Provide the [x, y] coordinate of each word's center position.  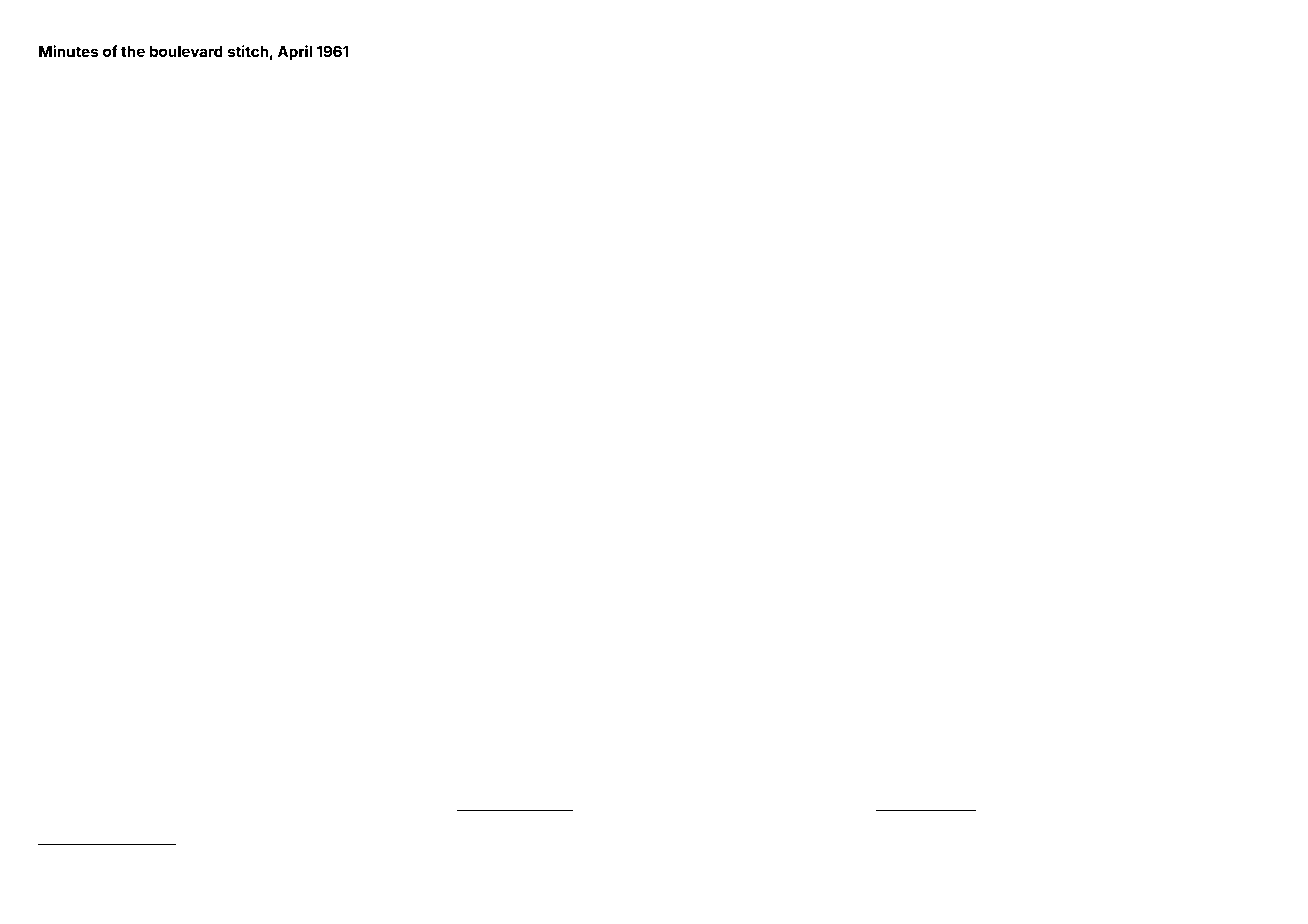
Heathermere [818, 407]
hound [1053, 74]
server [758, 407]
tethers [1192, 367]
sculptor [133, 74]
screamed [678, 74]
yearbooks [329, 421]
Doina [1204, 392]
